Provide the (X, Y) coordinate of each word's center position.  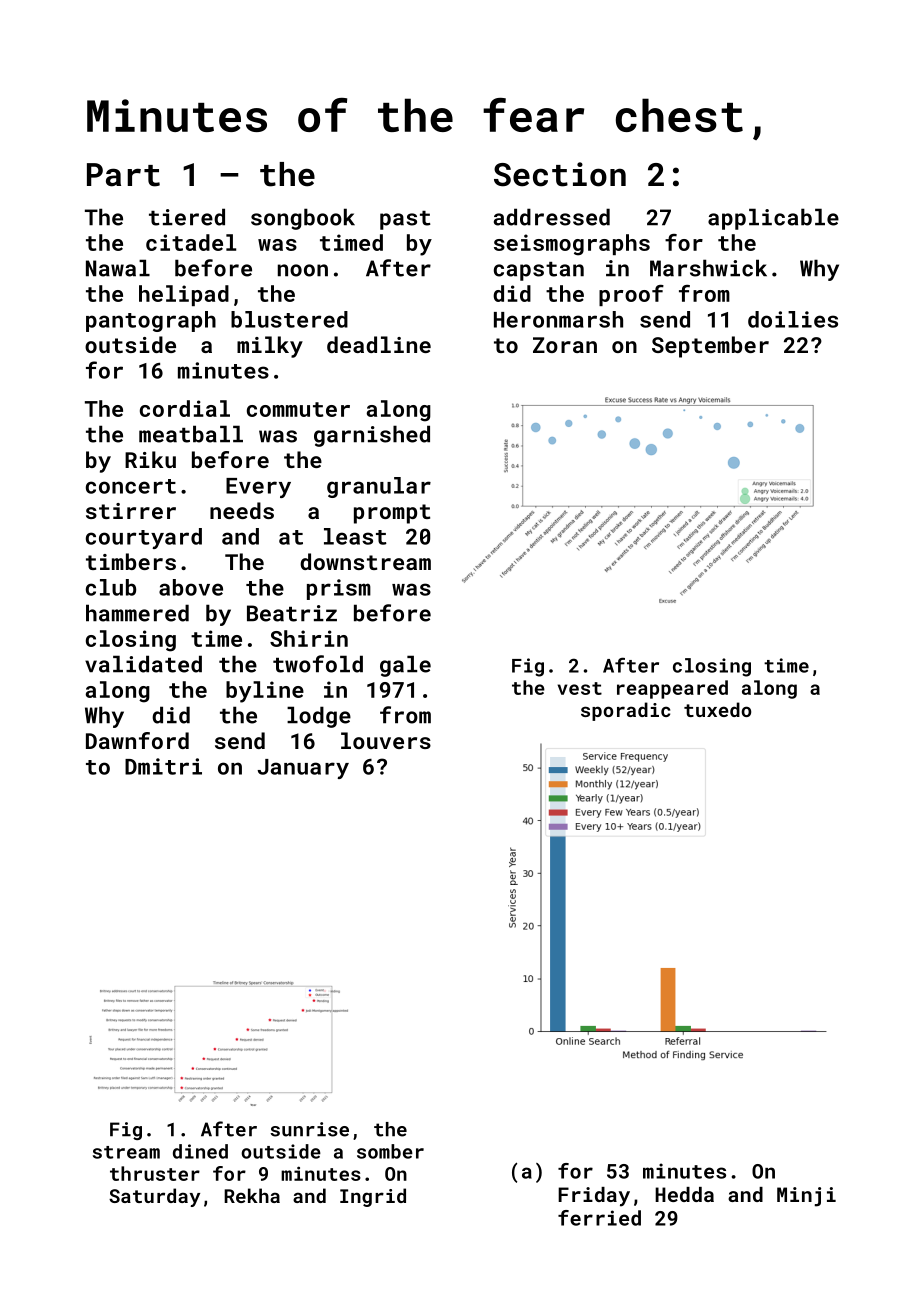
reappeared (672, 689)
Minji (806, 1197)
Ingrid (373, 1197)
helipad (184, 295)
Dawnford (137, 740)
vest (580, 688)
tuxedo (717, 709)
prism (339, 589)
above (191, 587)
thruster (155, 1173)
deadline (379, 344)
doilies (793, 319)
